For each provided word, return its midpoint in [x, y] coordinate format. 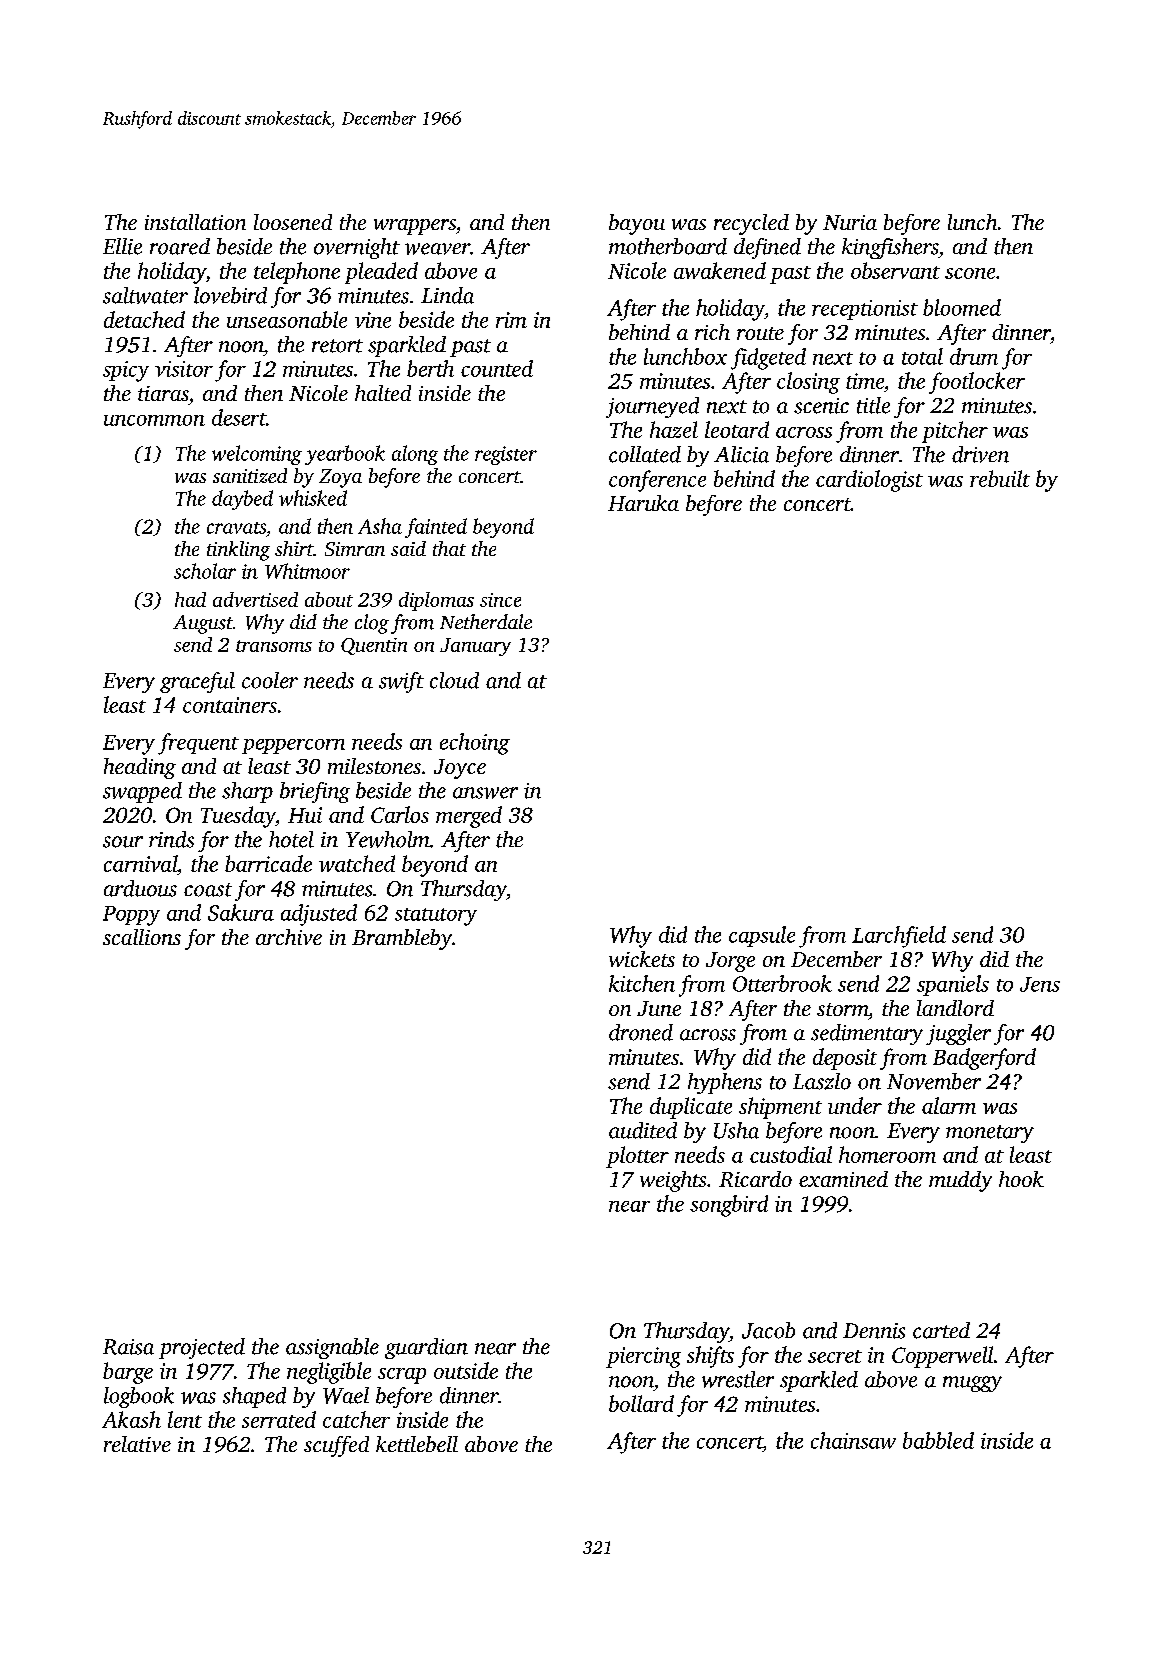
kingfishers [890, 248]
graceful [197, 682]
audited [643, 1130]
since [500, 600]
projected [202, 1348]
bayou [637, 224]
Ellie [122, 246]
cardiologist [869, 481]
